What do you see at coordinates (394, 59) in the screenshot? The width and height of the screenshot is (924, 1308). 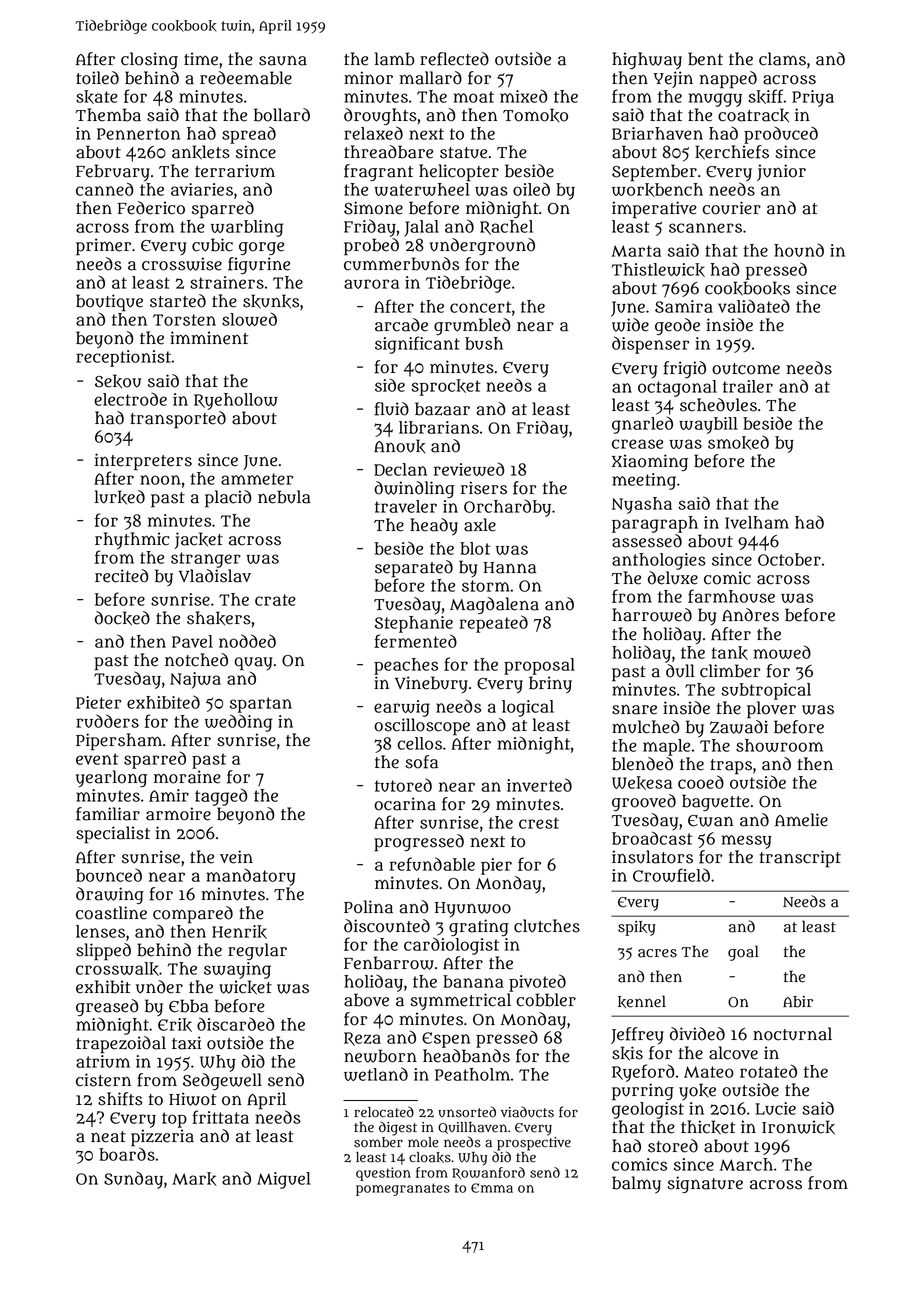 I see `lamb` at bounding box center [394, 59].
